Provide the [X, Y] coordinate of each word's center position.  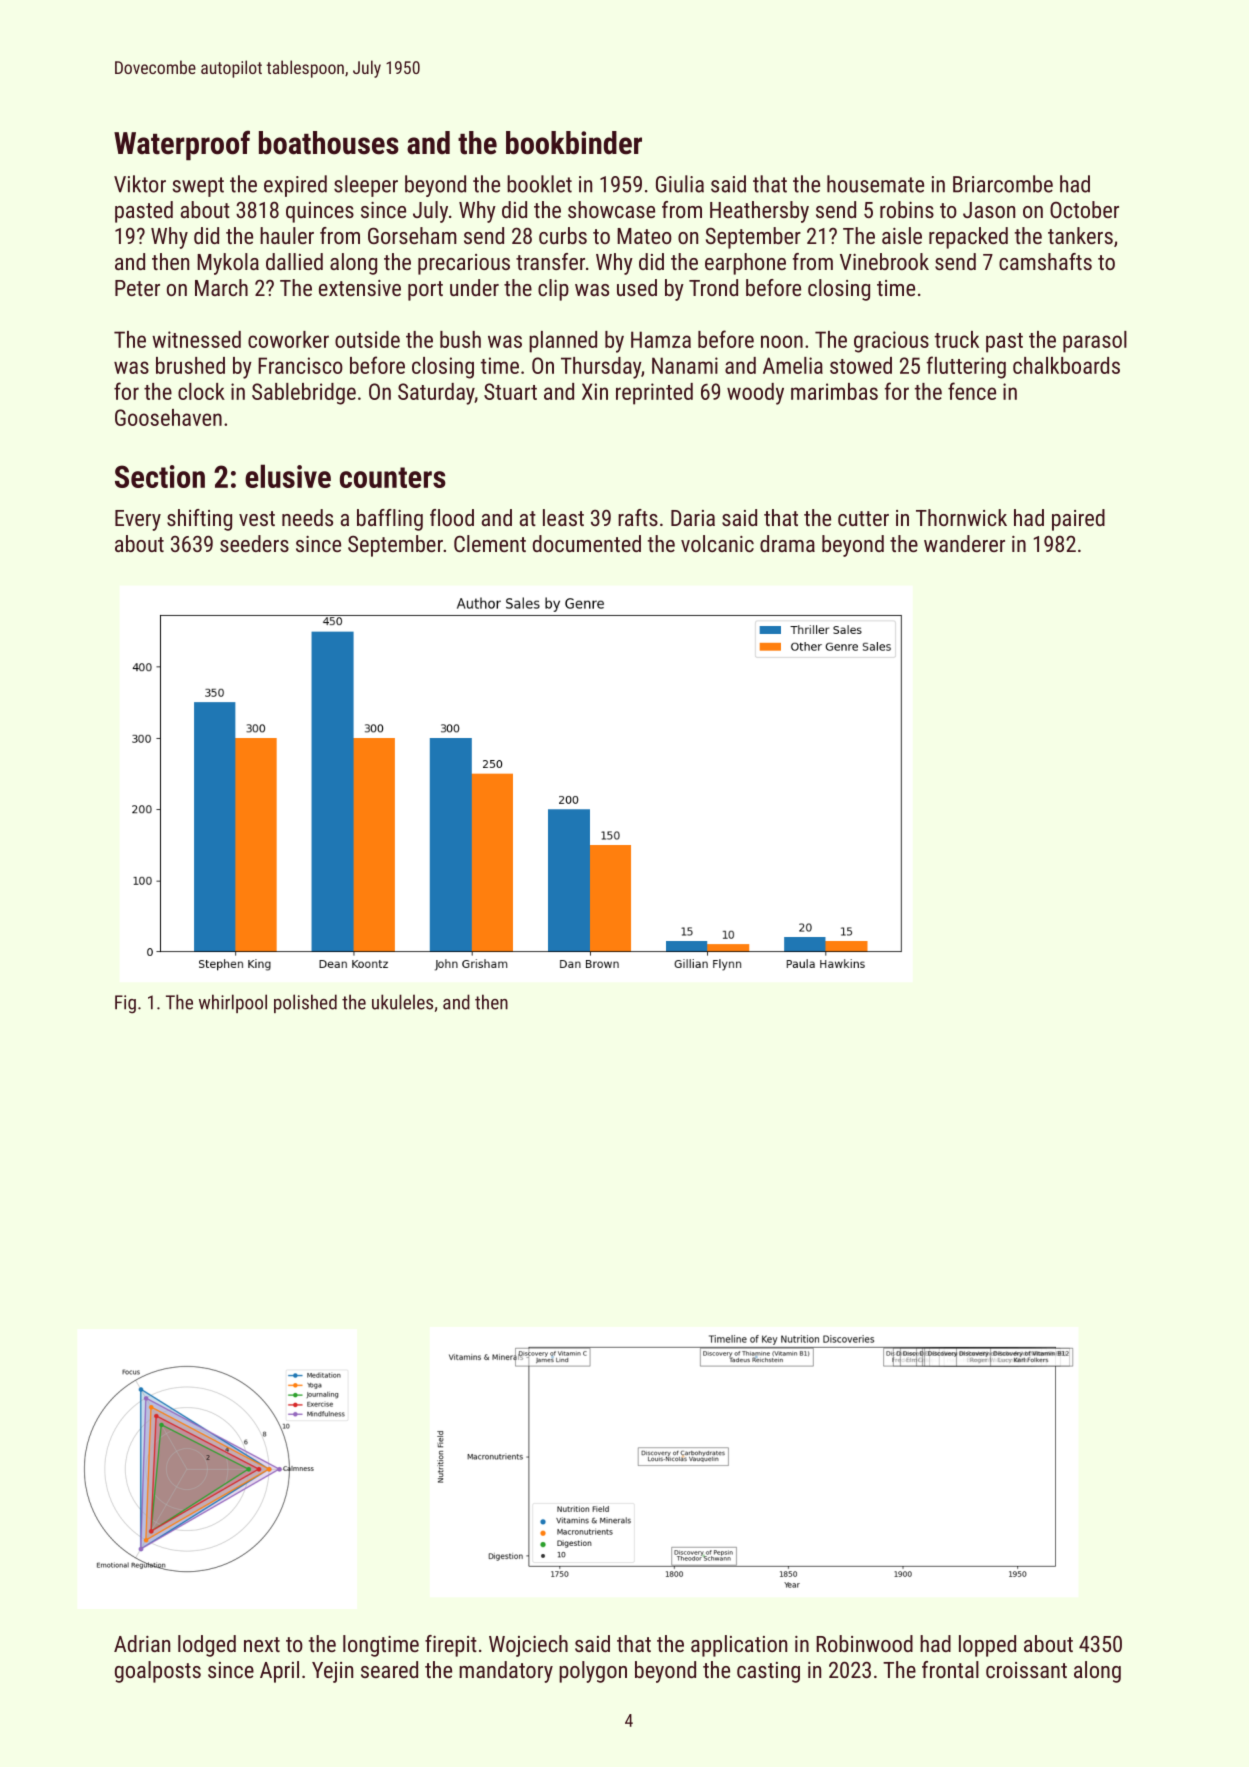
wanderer [964, 543]
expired [295, 186]
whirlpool [233, 1003]
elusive [288, 476]
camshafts [1045, 261]
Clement [490, 543]
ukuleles [402, 1002]
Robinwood [864, 1643]
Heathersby [759, 212]
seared [389, 1669]
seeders [254, 543]
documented [587, 543]
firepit [451, 1646]
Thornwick [961, 517]
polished [305, 1003]
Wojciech [528, 1646]
